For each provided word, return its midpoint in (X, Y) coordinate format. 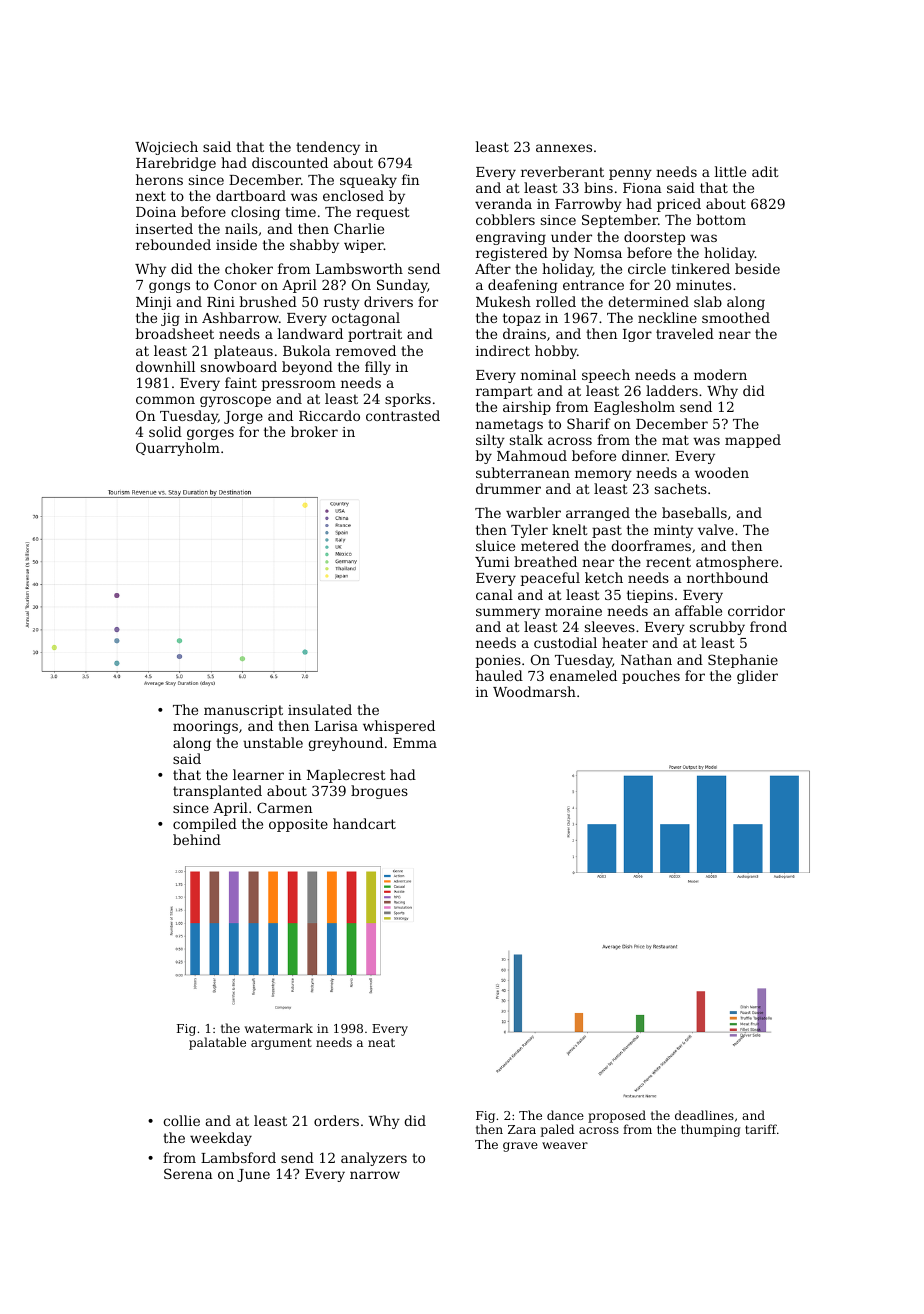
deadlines (704, 1115)
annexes (564, 148)
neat (381, 1042)
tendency (328, 148)
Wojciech (166, 148)
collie (181, 1120)
